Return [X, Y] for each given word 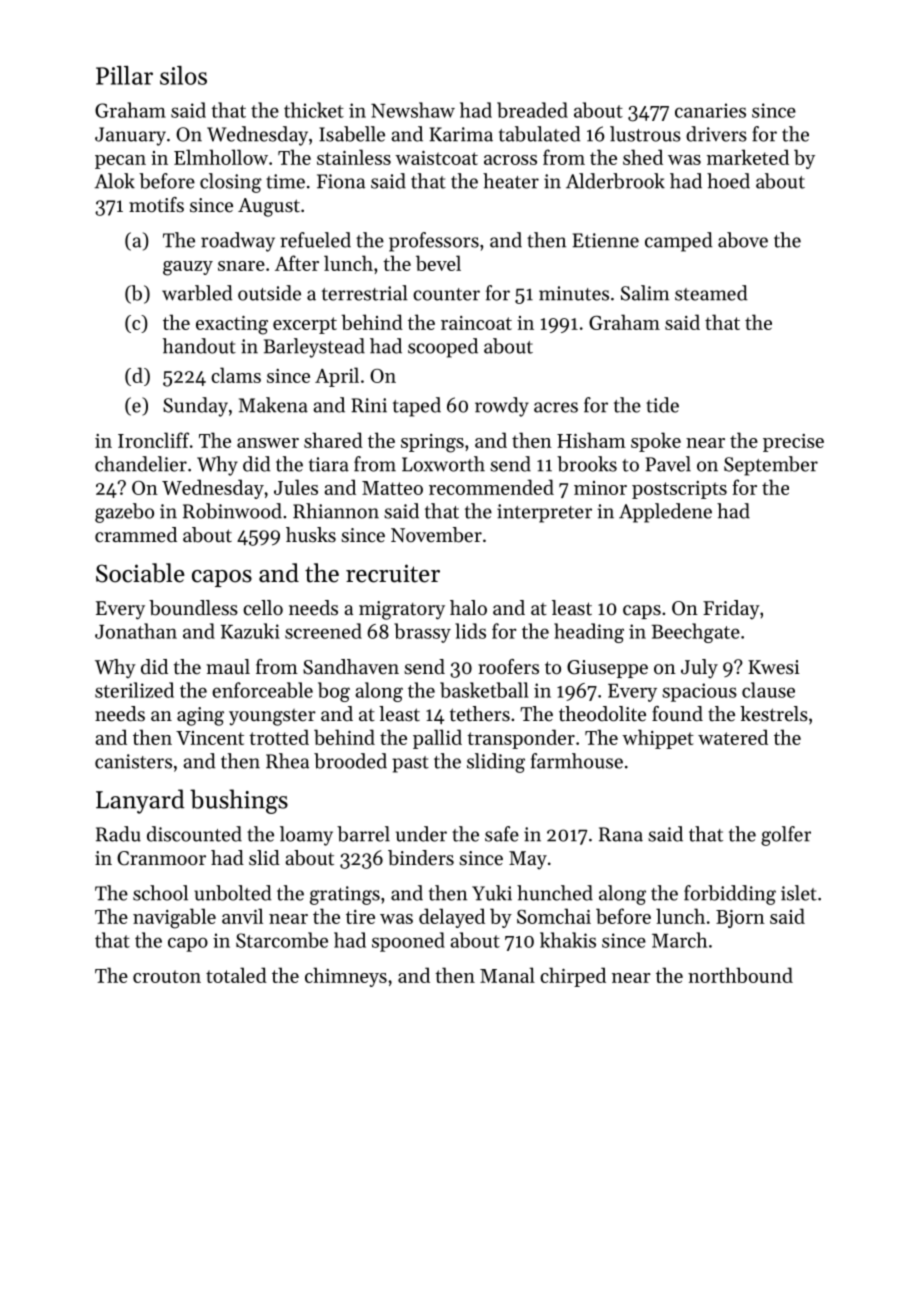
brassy [422, 633]
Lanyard [140, 801]
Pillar [124, 75]
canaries [710, 110]
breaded [532, 110]
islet [799, 893]
